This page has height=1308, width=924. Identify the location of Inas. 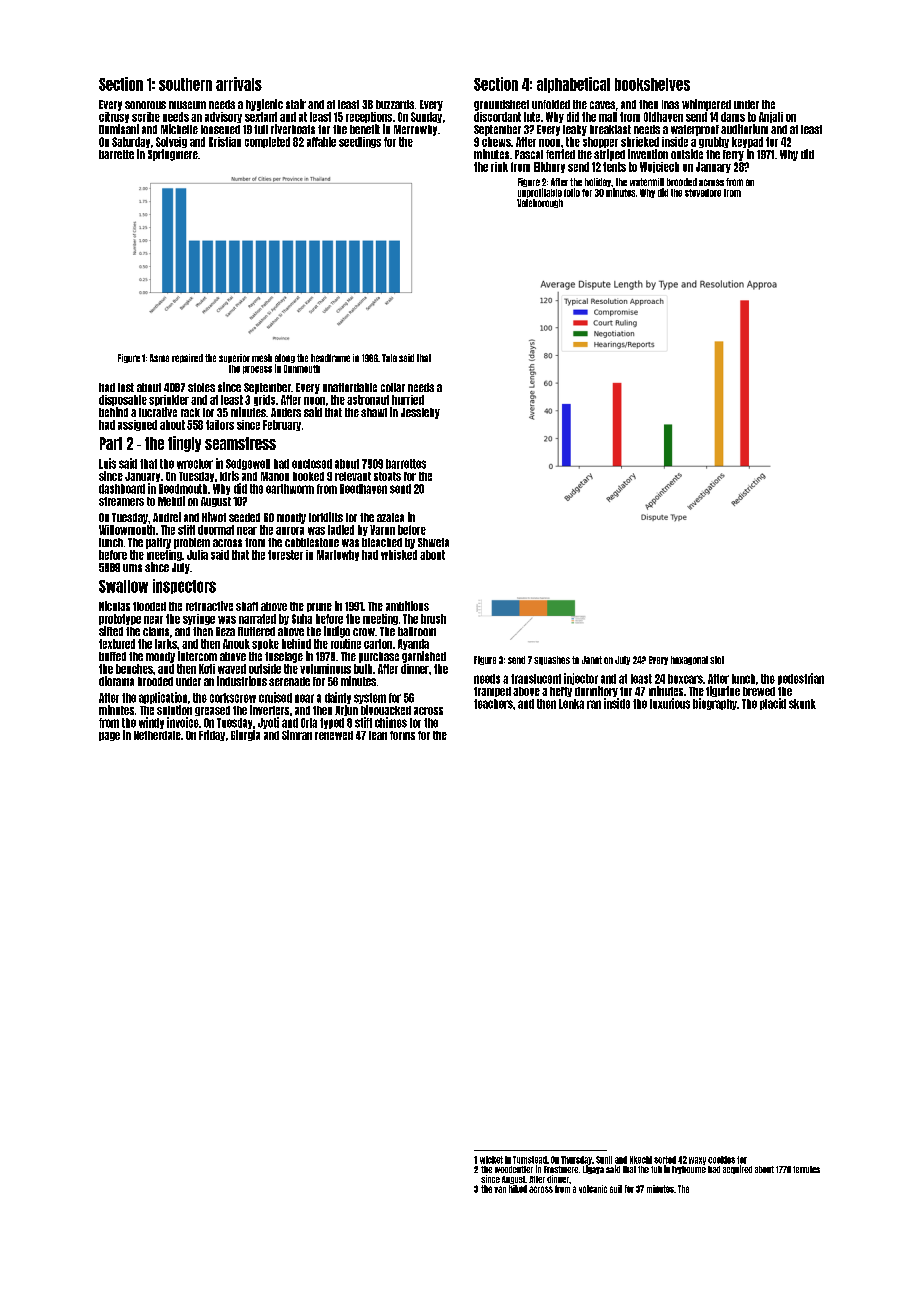
(670, 104).
